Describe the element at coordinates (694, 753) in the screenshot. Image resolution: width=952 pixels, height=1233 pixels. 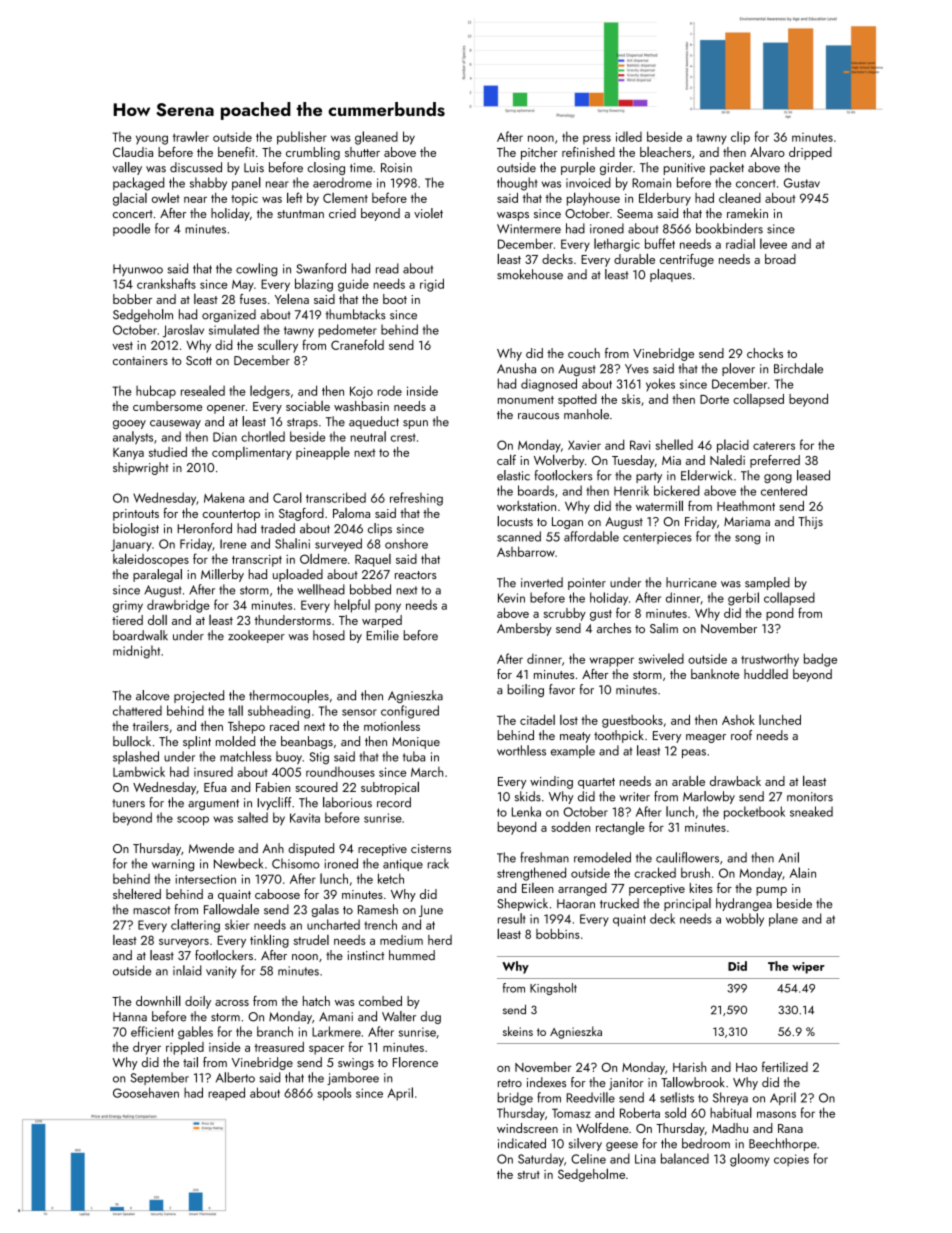
I see `peas` at that location.
